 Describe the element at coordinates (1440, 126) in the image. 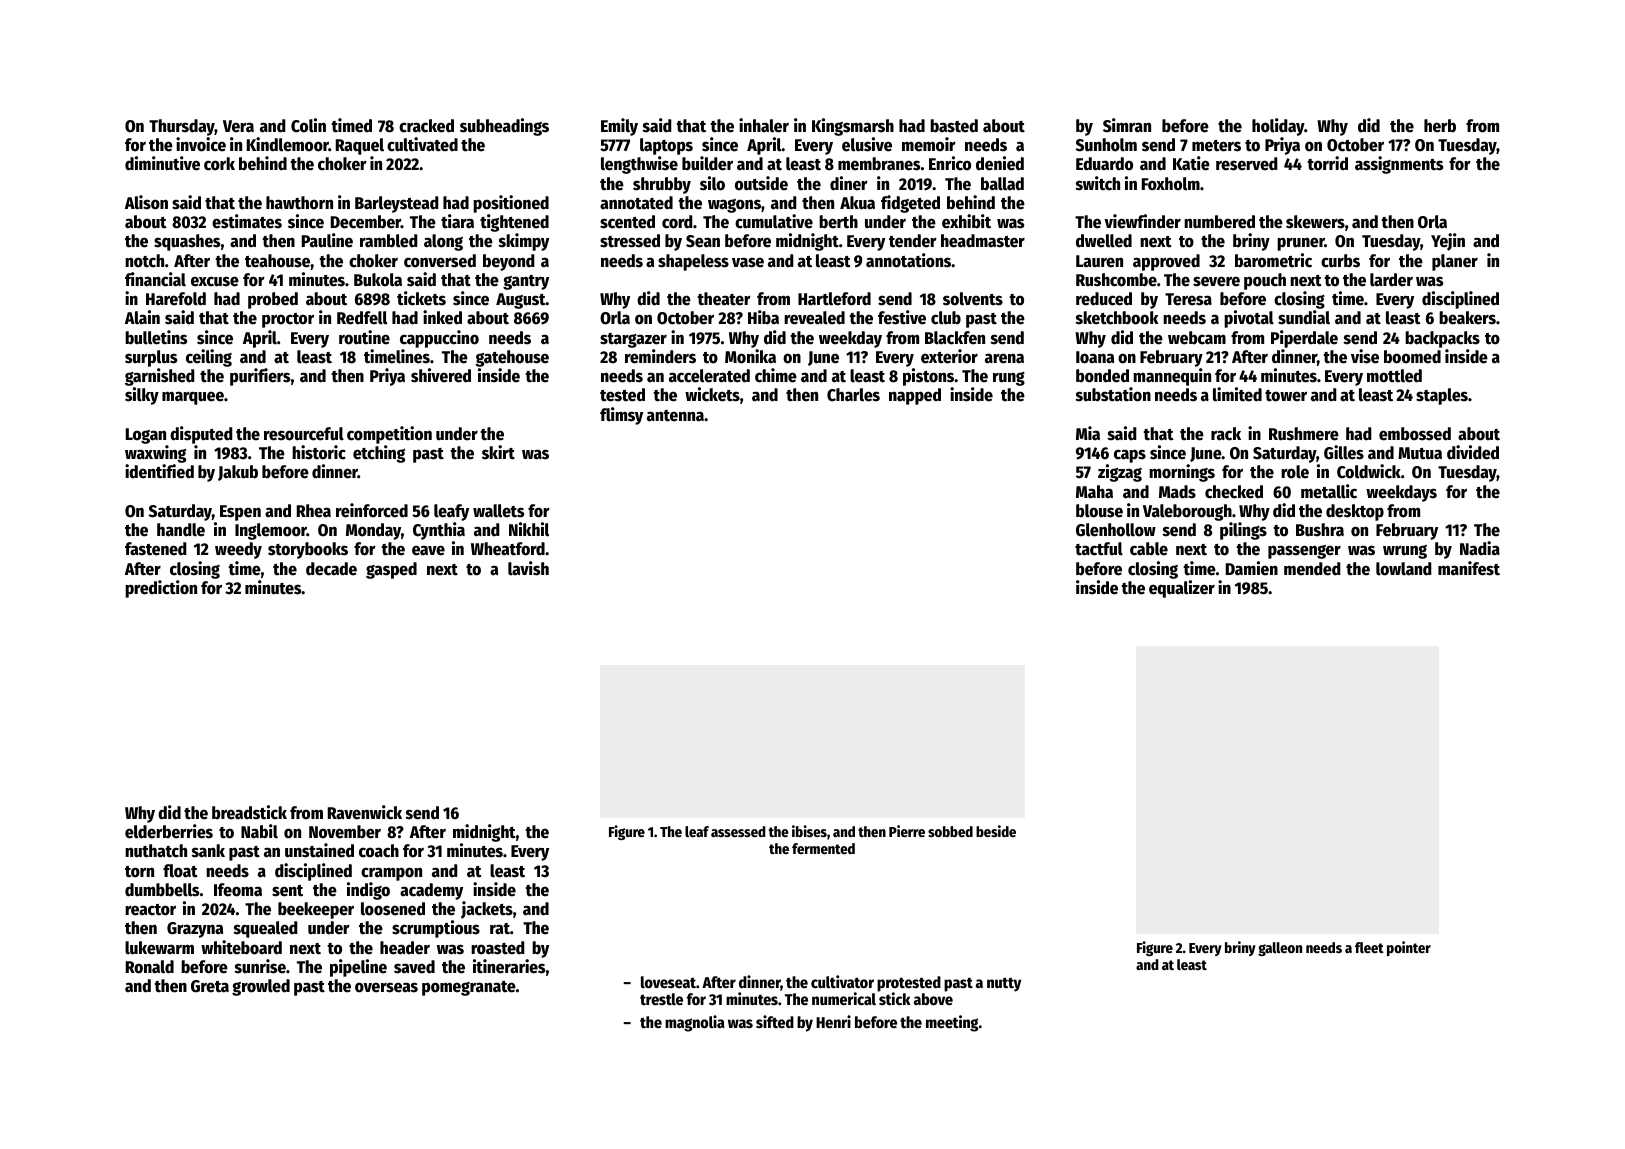

I see `herb` at that location.
